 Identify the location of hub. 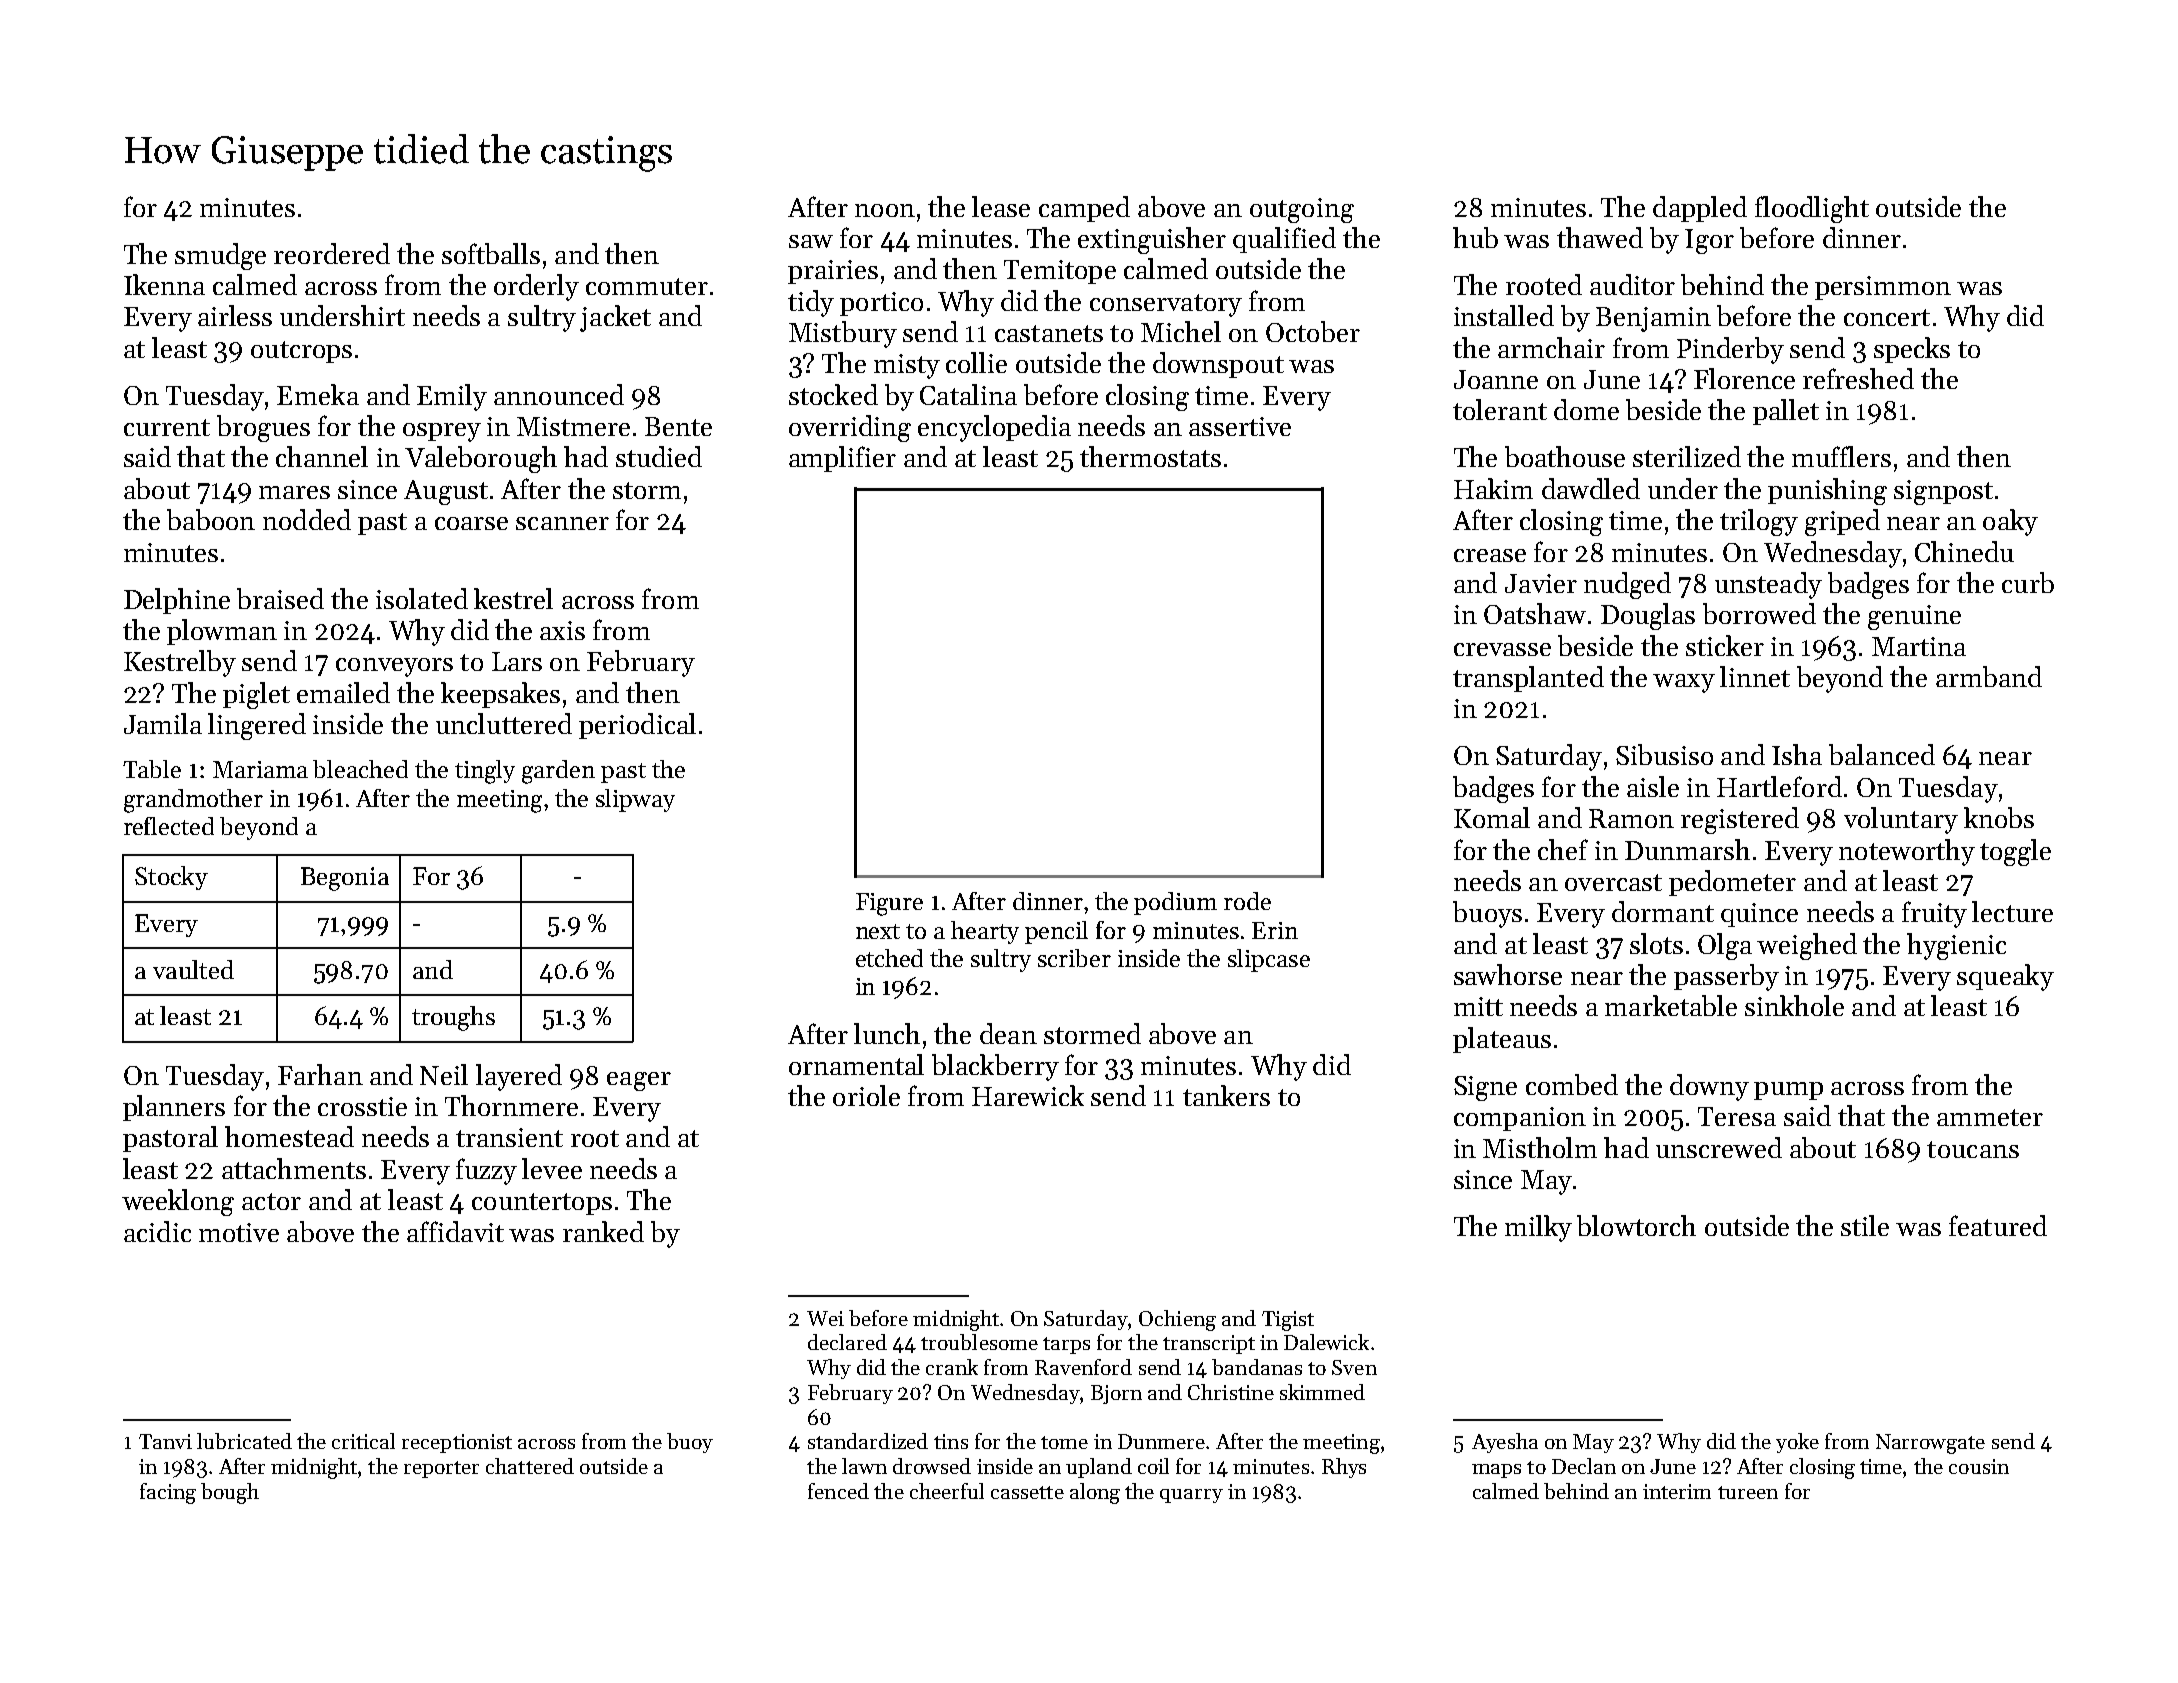
(1475, 237).
